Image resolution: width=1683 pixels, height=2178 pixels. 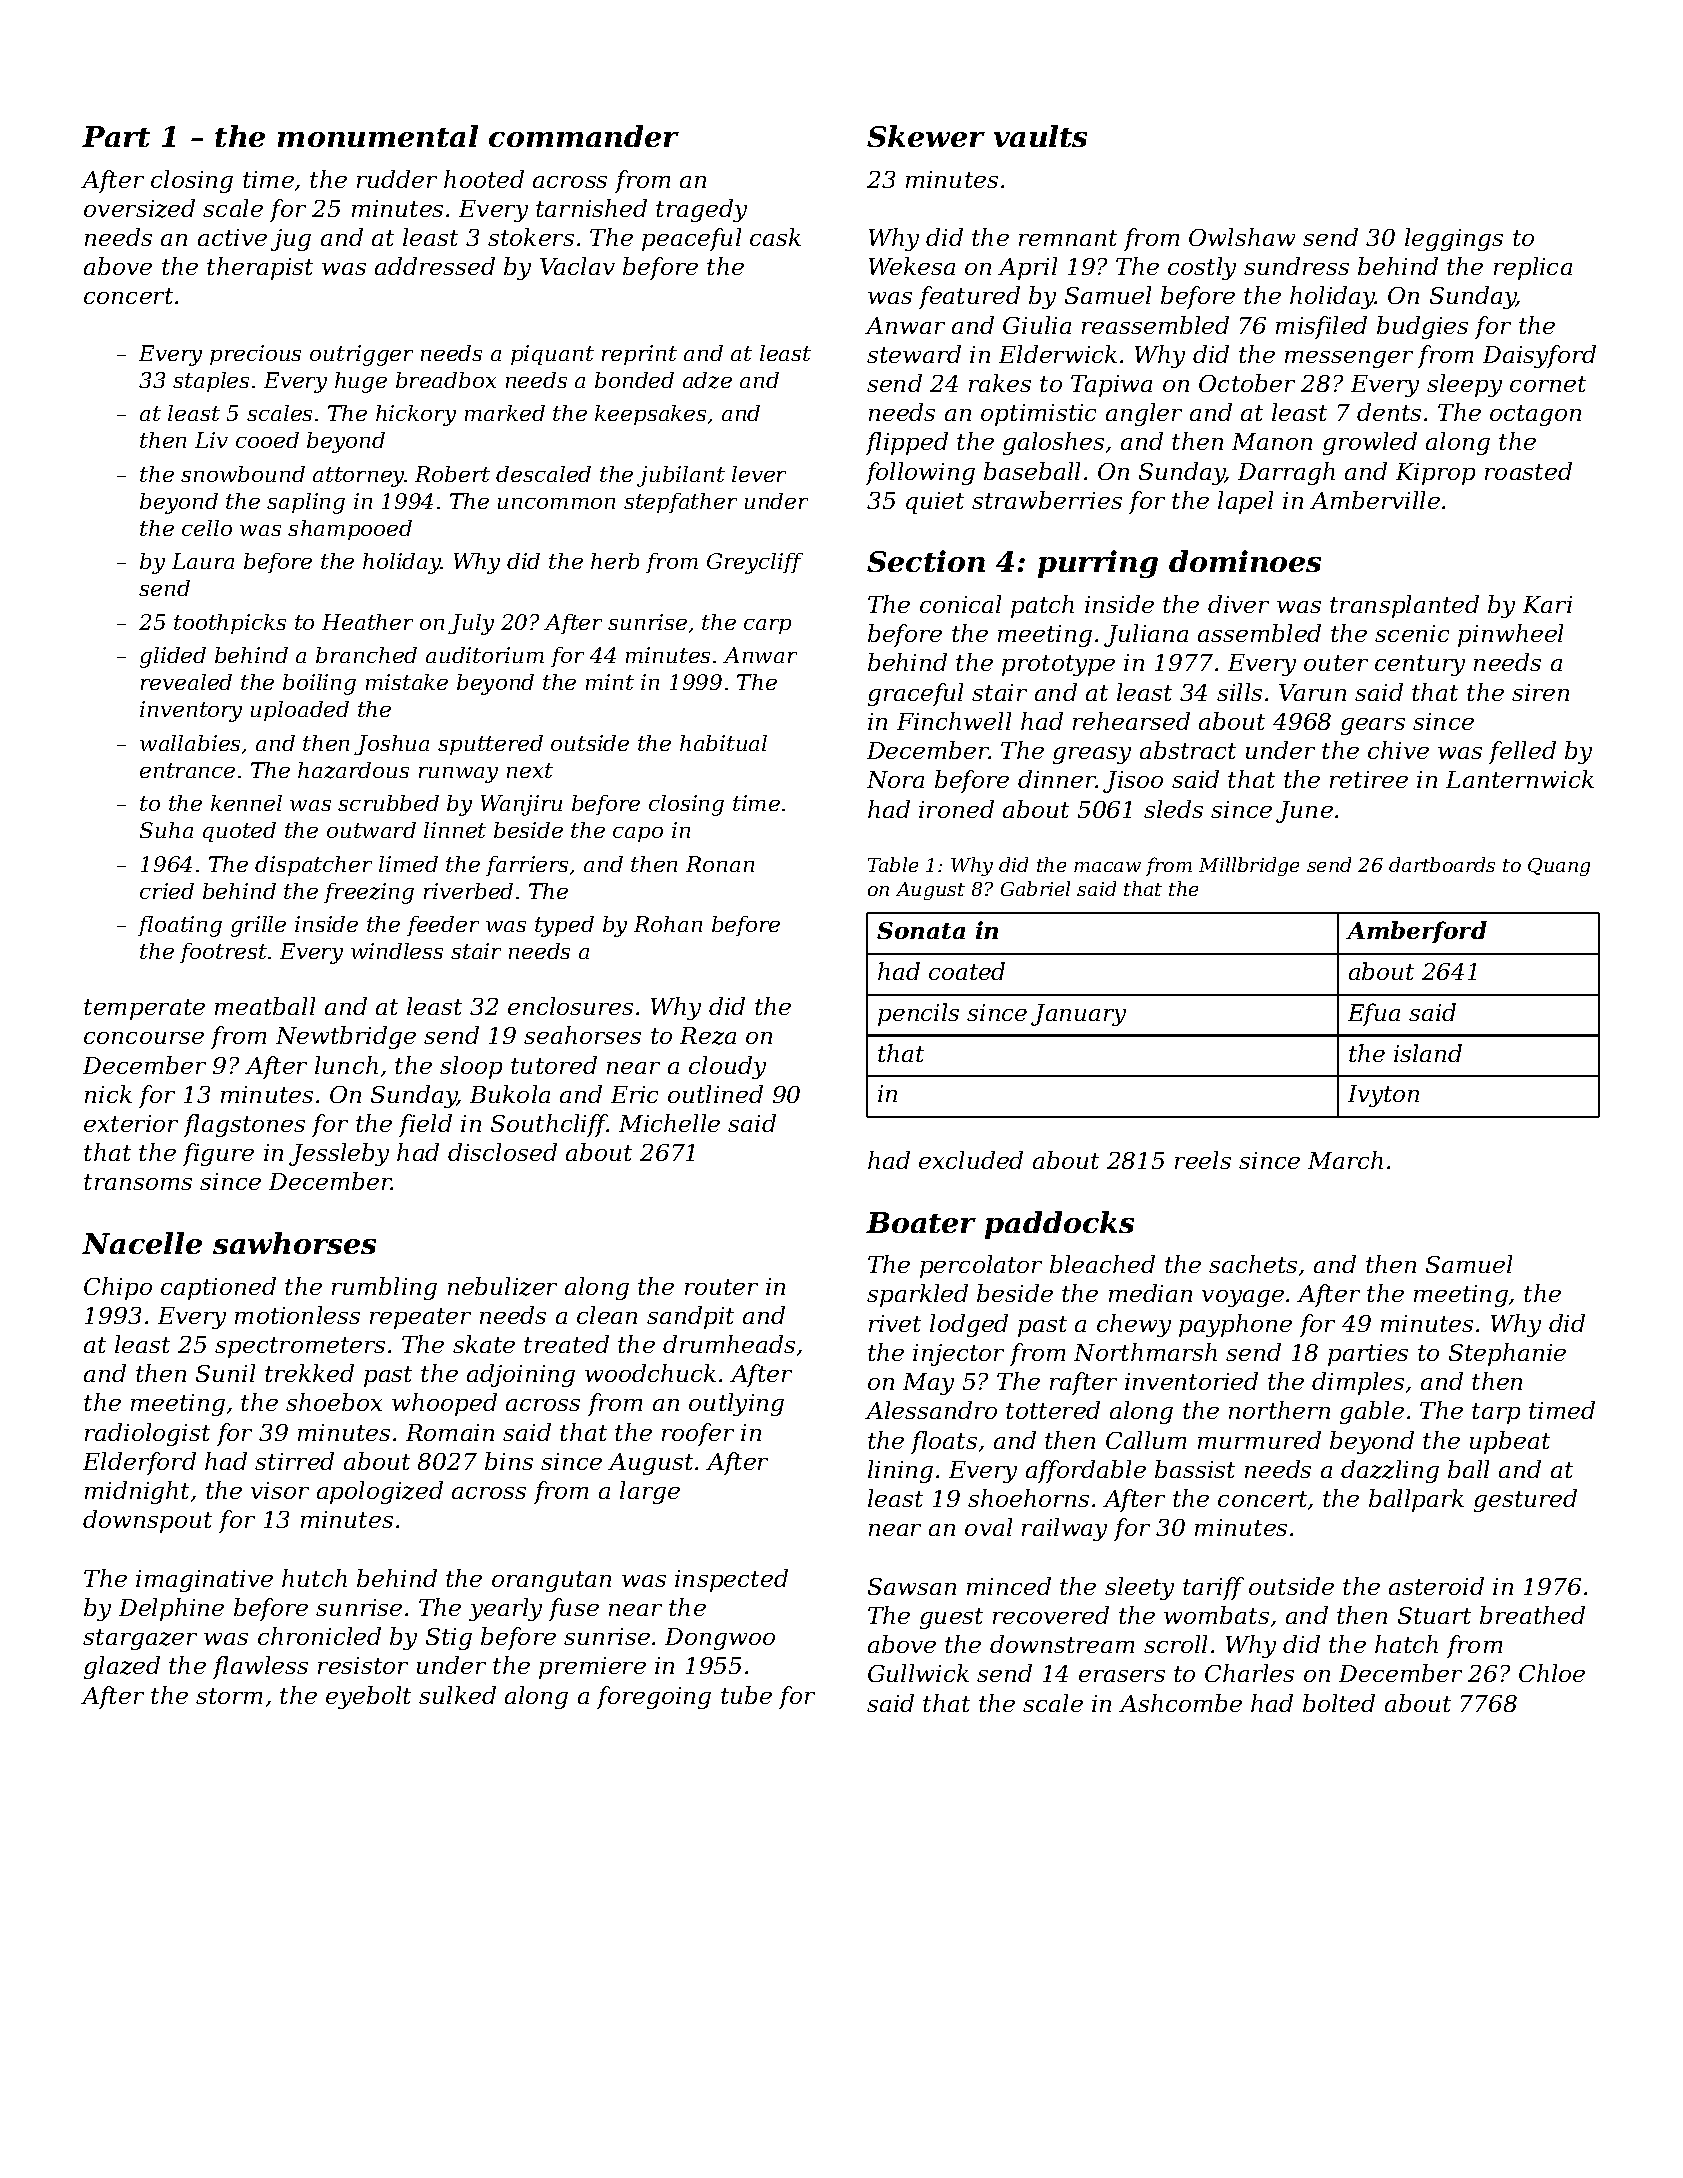 I want to click on Lanternwick, so click(x=1520, y=779).
